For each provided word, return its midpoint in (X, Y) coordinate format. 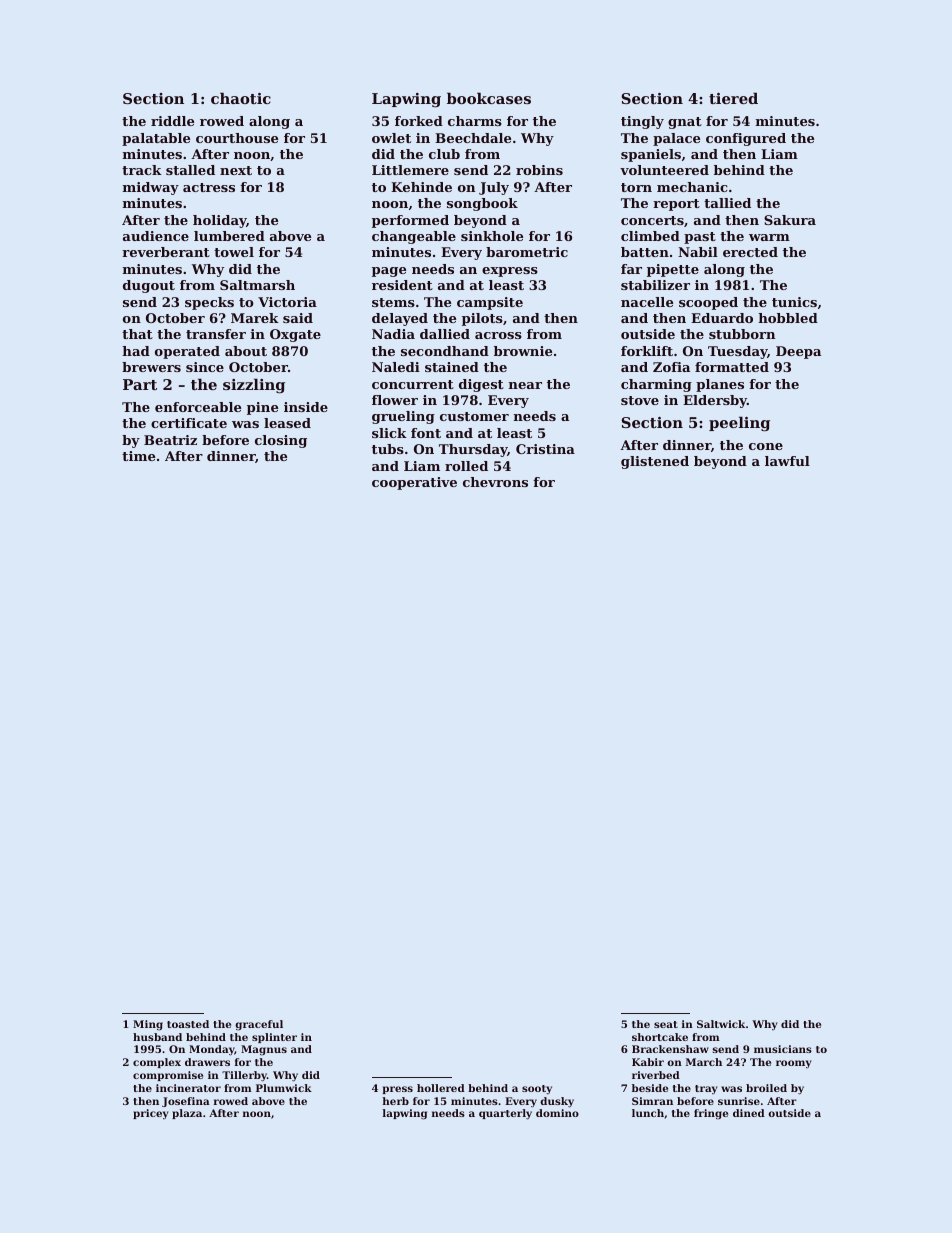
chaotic (241, 98)
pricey (151, 1114)
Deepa (798, 352)
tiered (733, 98)
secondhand (445, 351)
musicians (783, 1049)
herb (395, 1101)
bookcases (489, 98)
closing (281, 441)
